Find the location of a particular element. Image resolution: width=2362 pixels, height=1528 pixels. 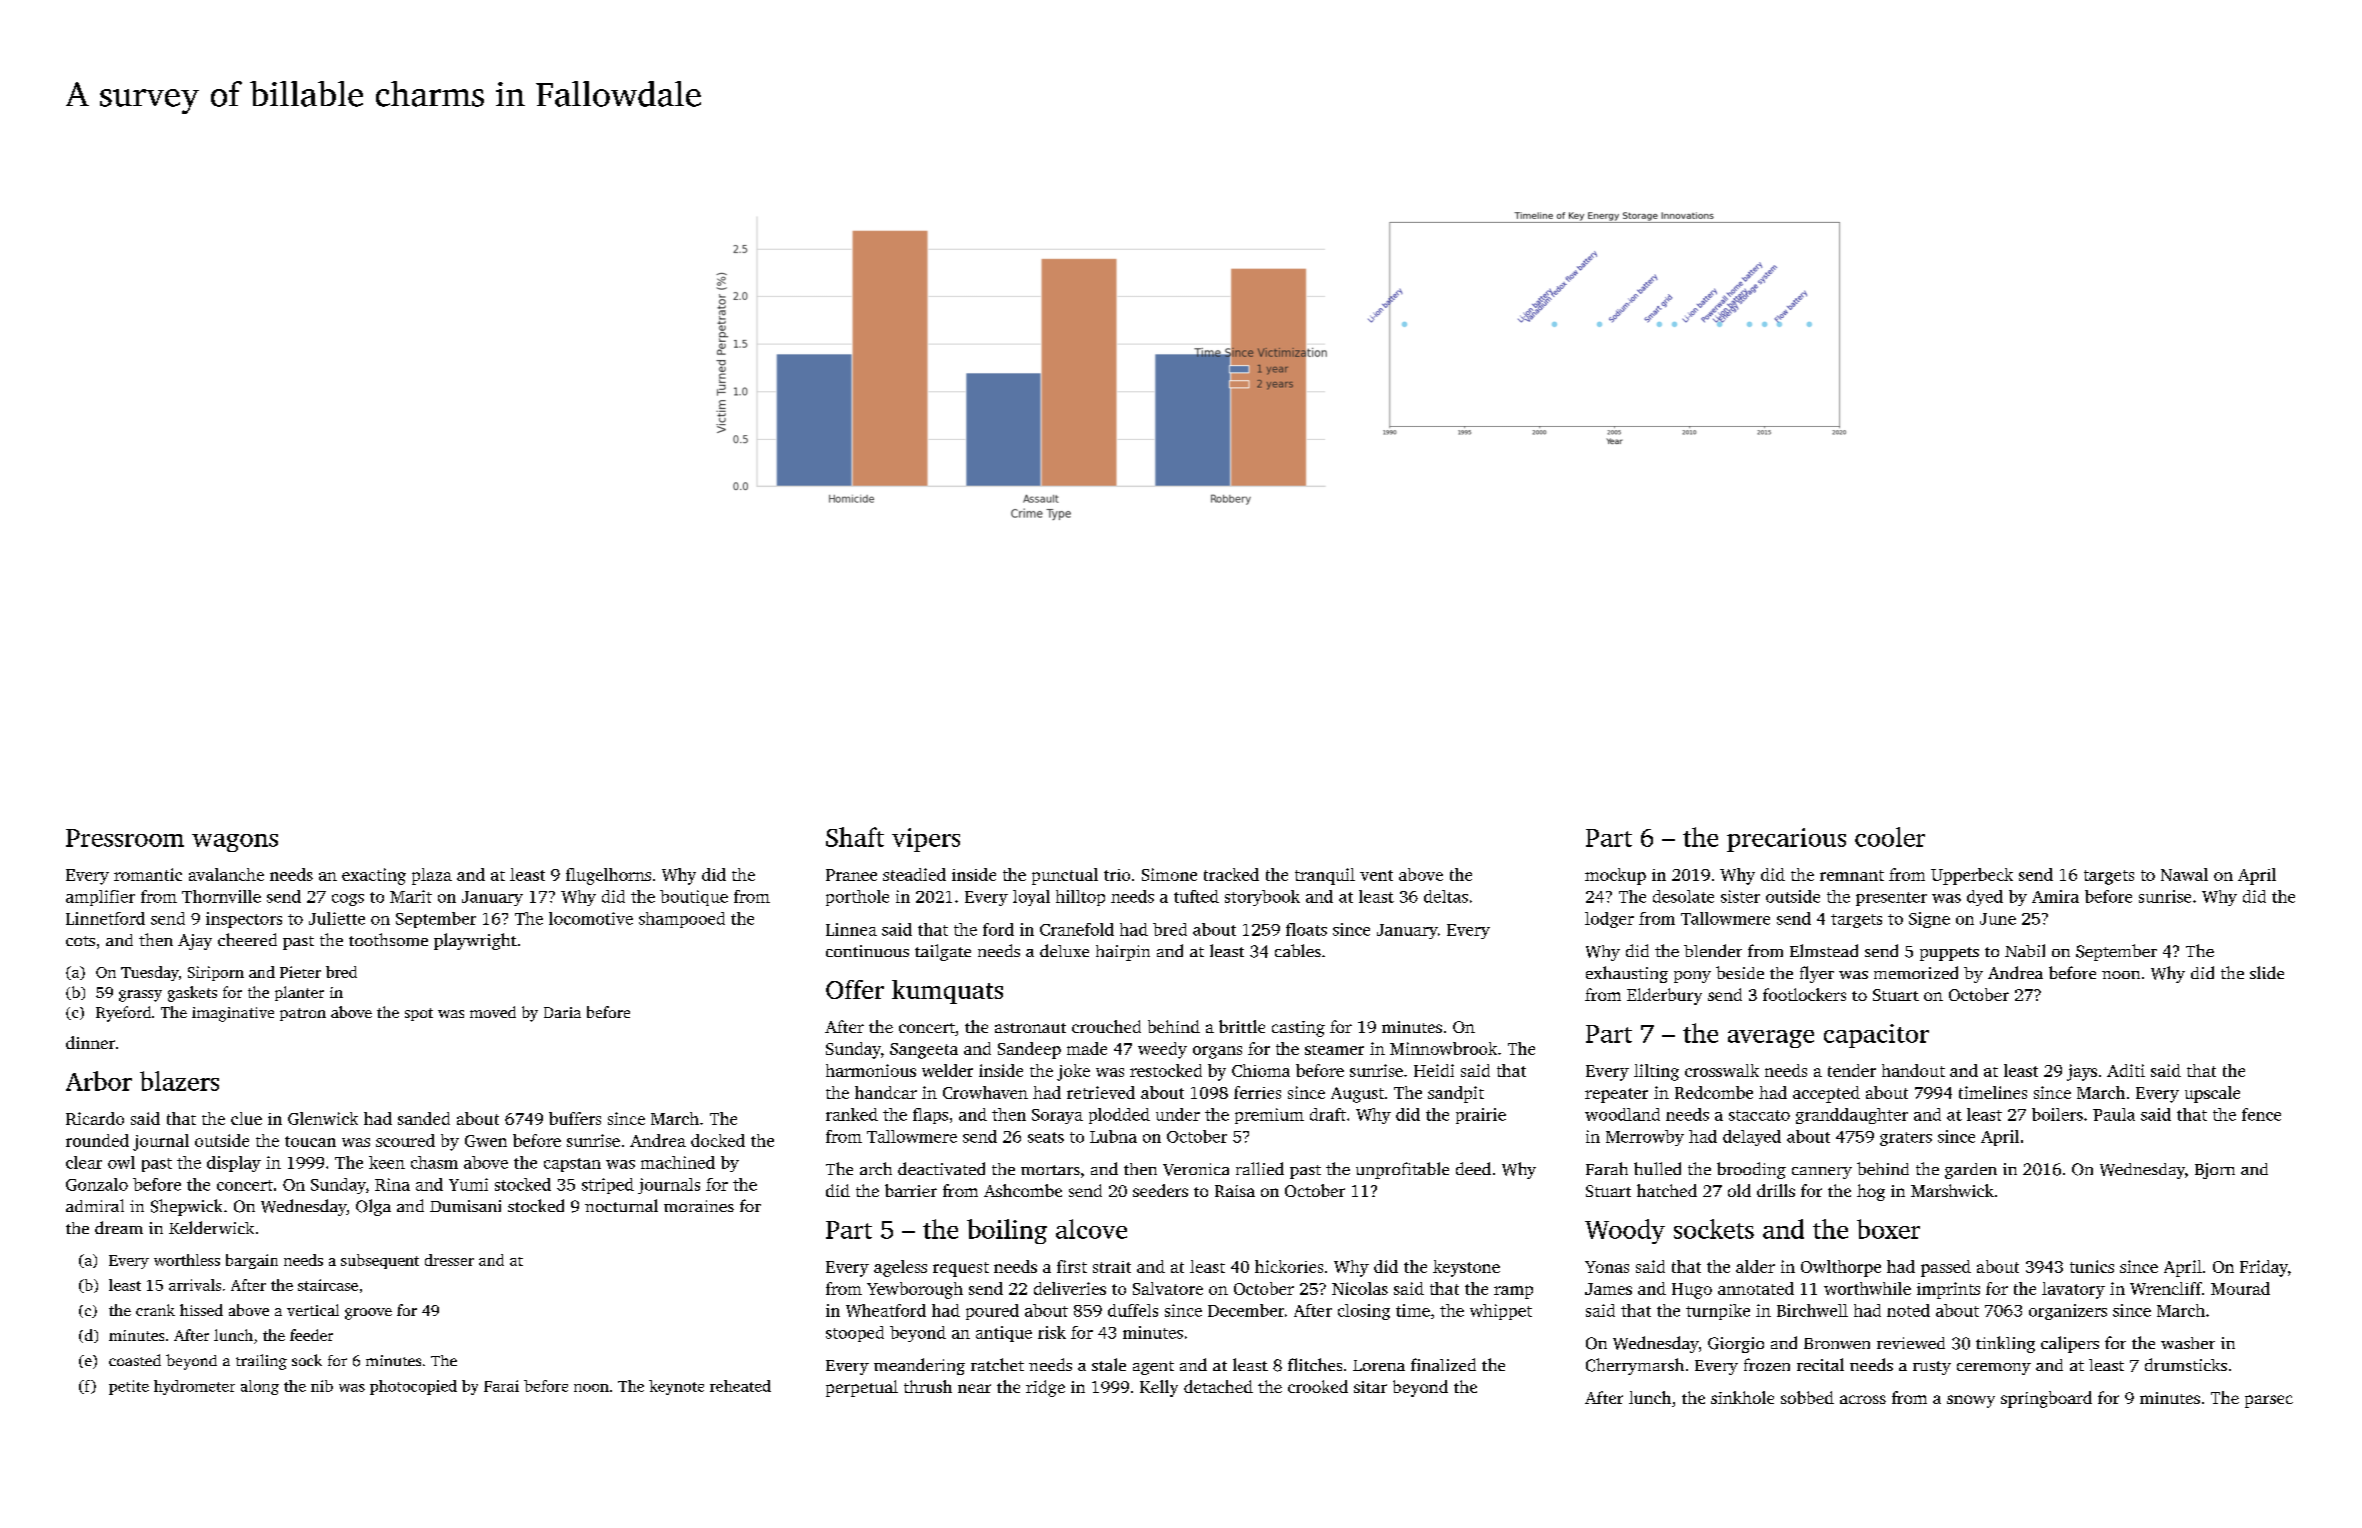

groove is located at coordinates (368, 1314).
